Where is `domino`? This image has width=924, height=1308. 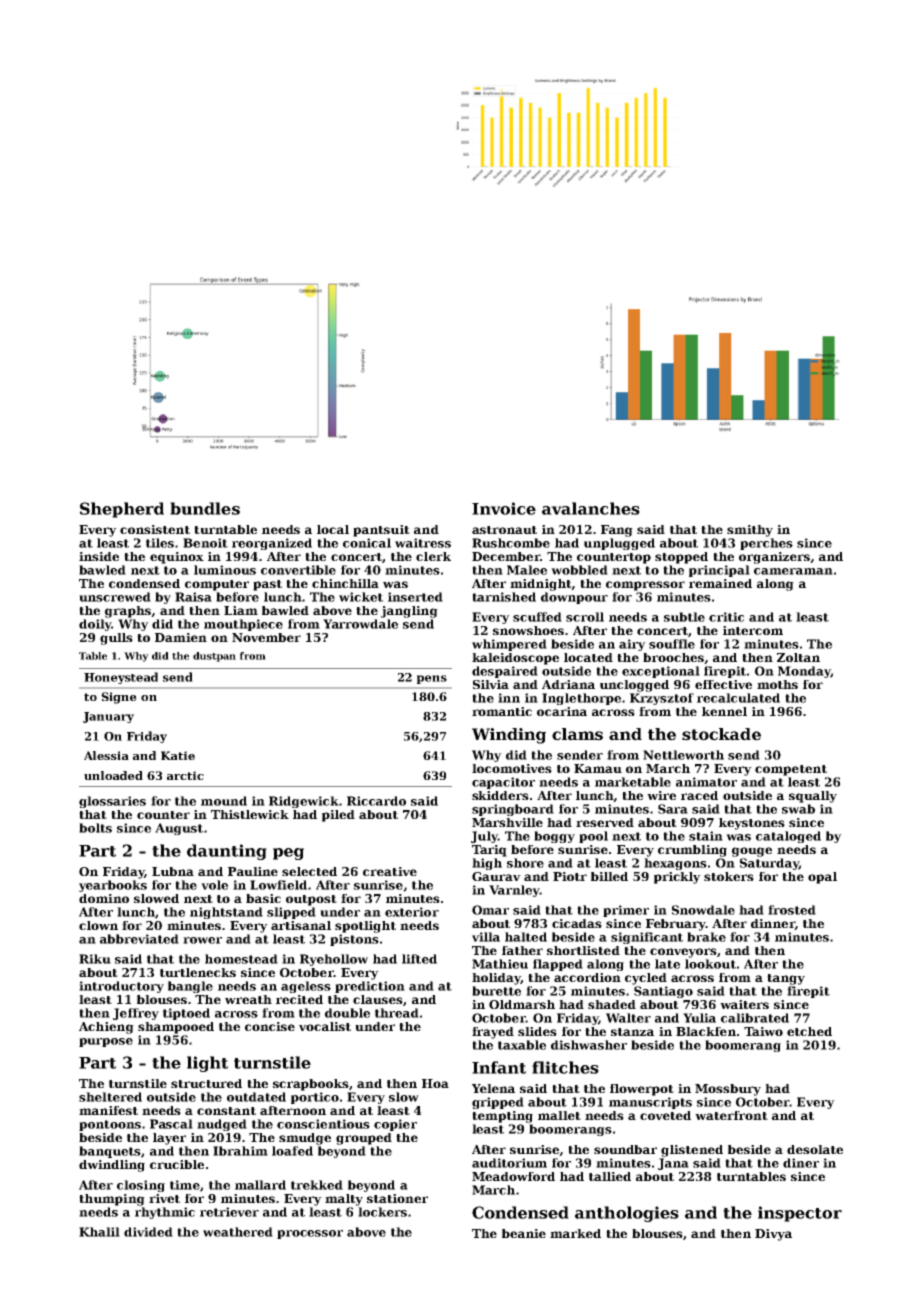 domino is located at coordinates (104, 898).
